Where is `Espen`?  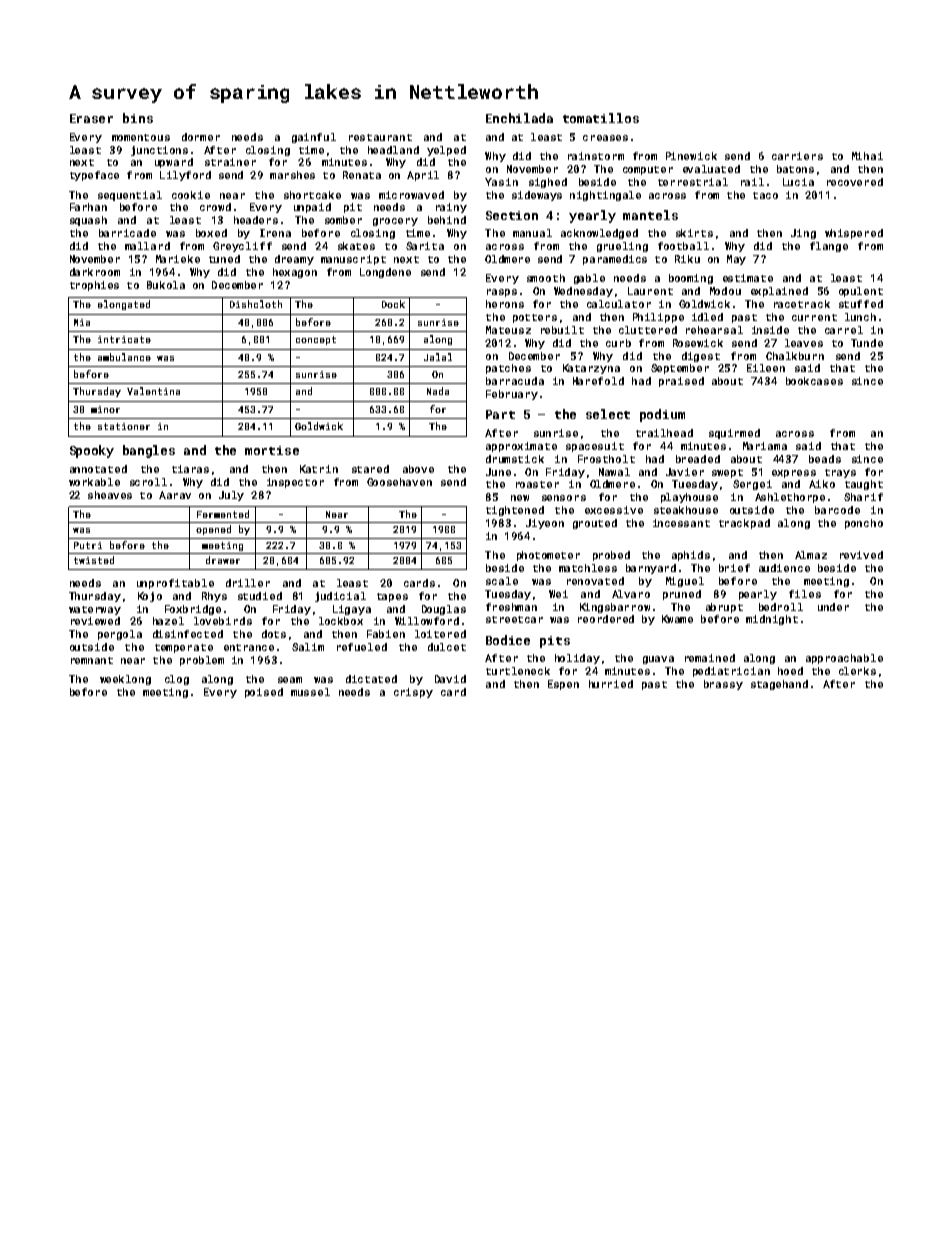 Espen is located at coordinates (563, 685).
